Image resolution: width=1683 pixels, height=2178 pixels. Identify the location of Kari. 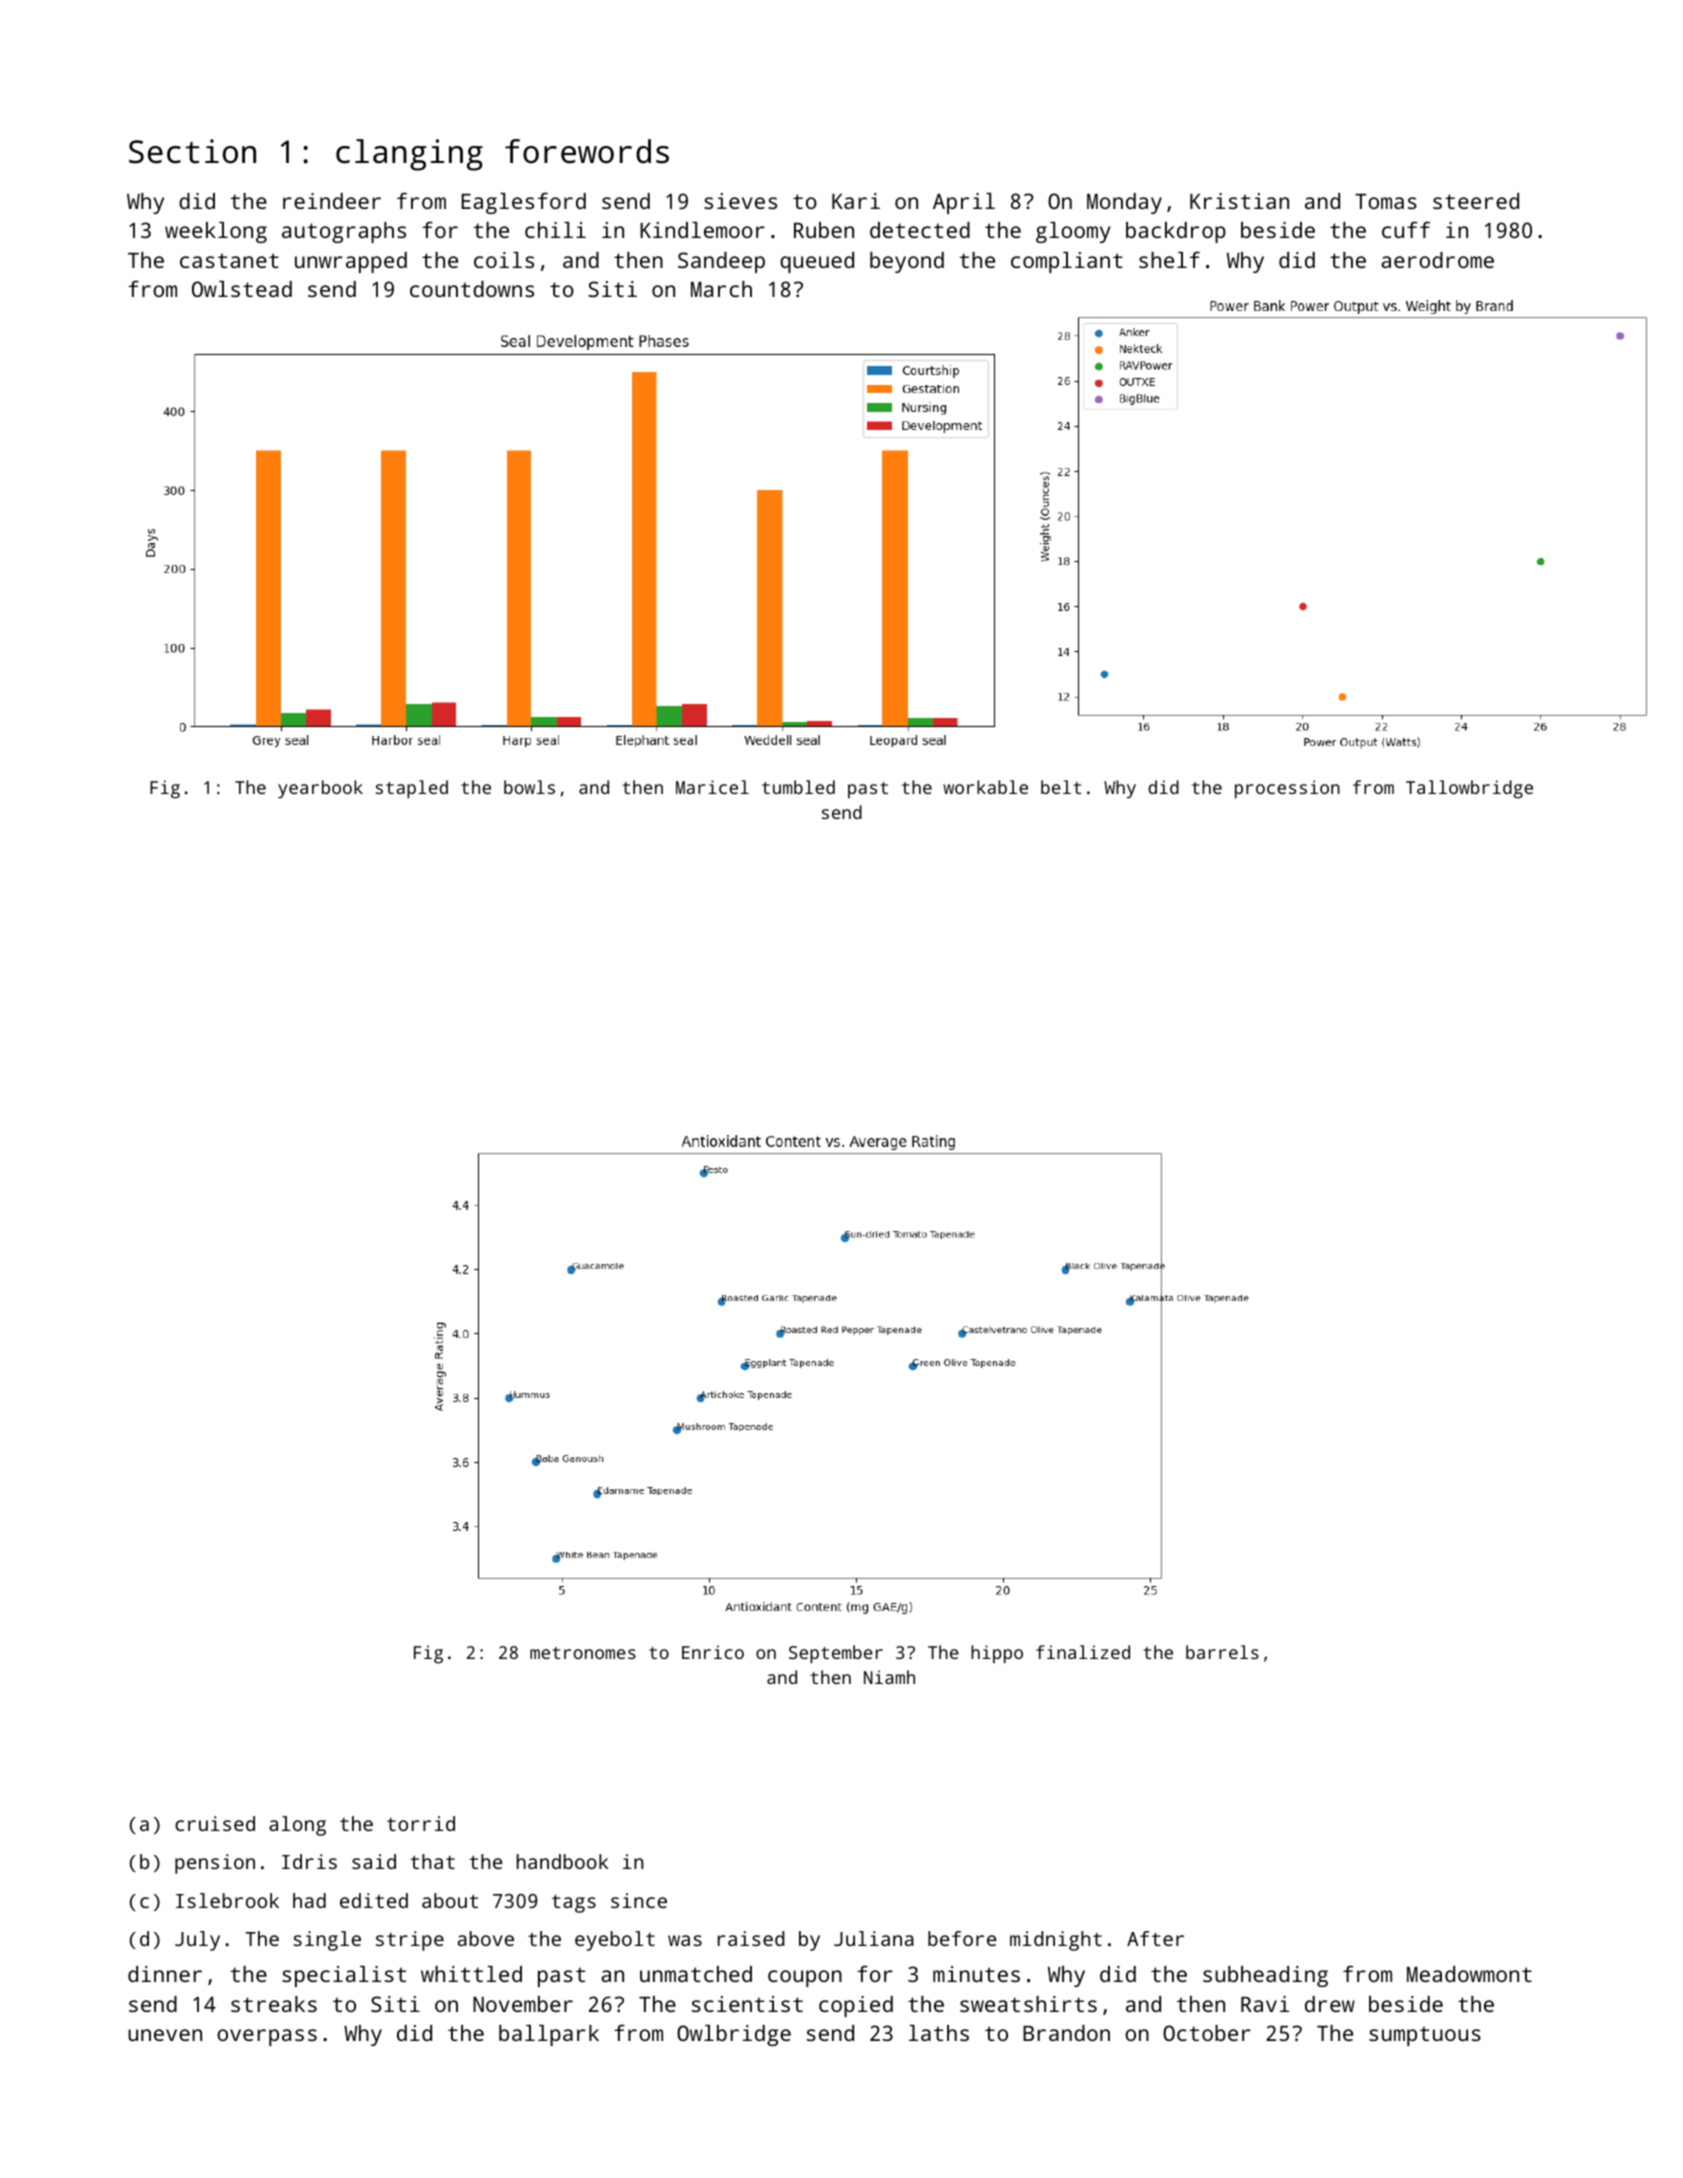
(856, 201).
